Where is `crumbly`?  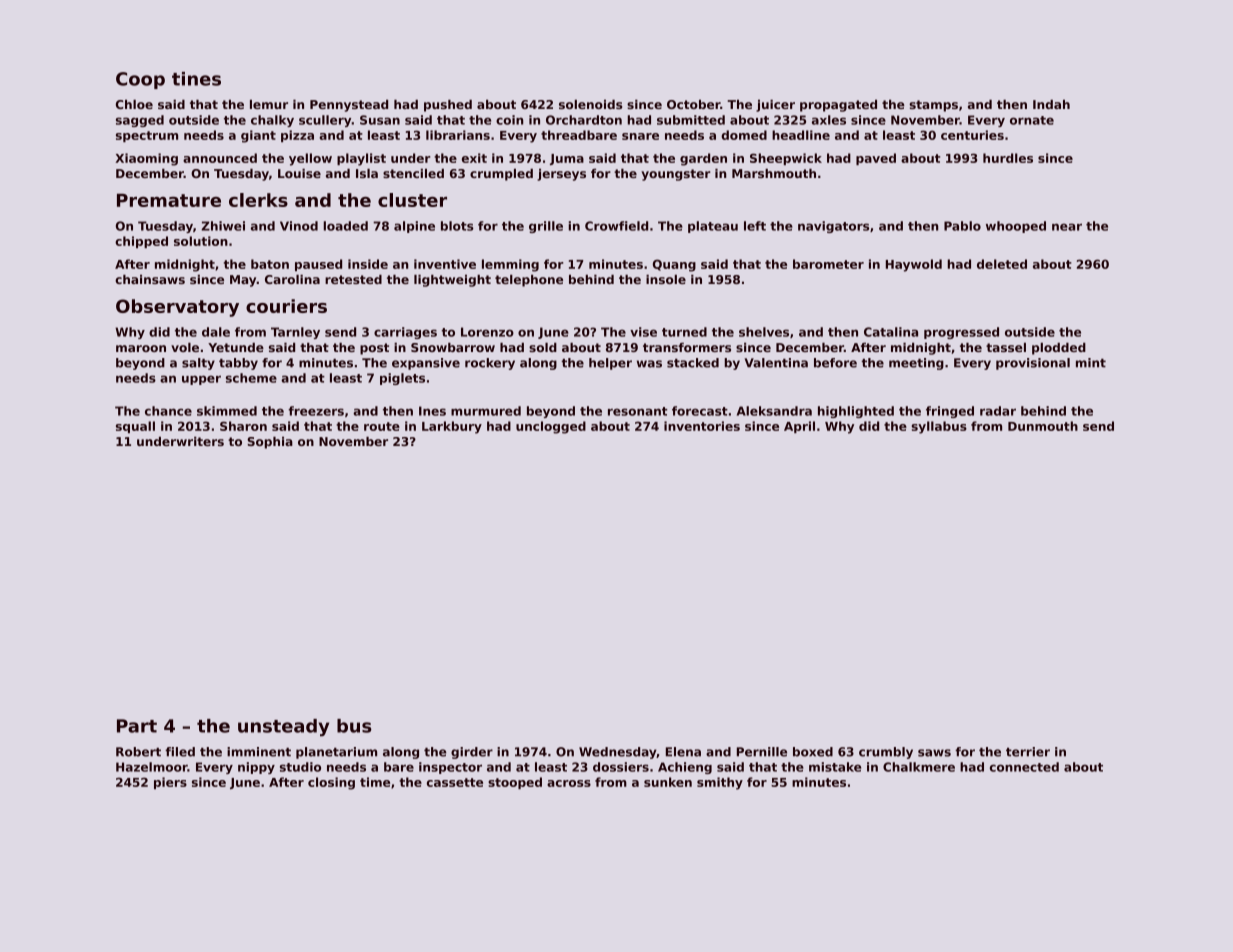
crumbly is located at coordinates (886, 753).
